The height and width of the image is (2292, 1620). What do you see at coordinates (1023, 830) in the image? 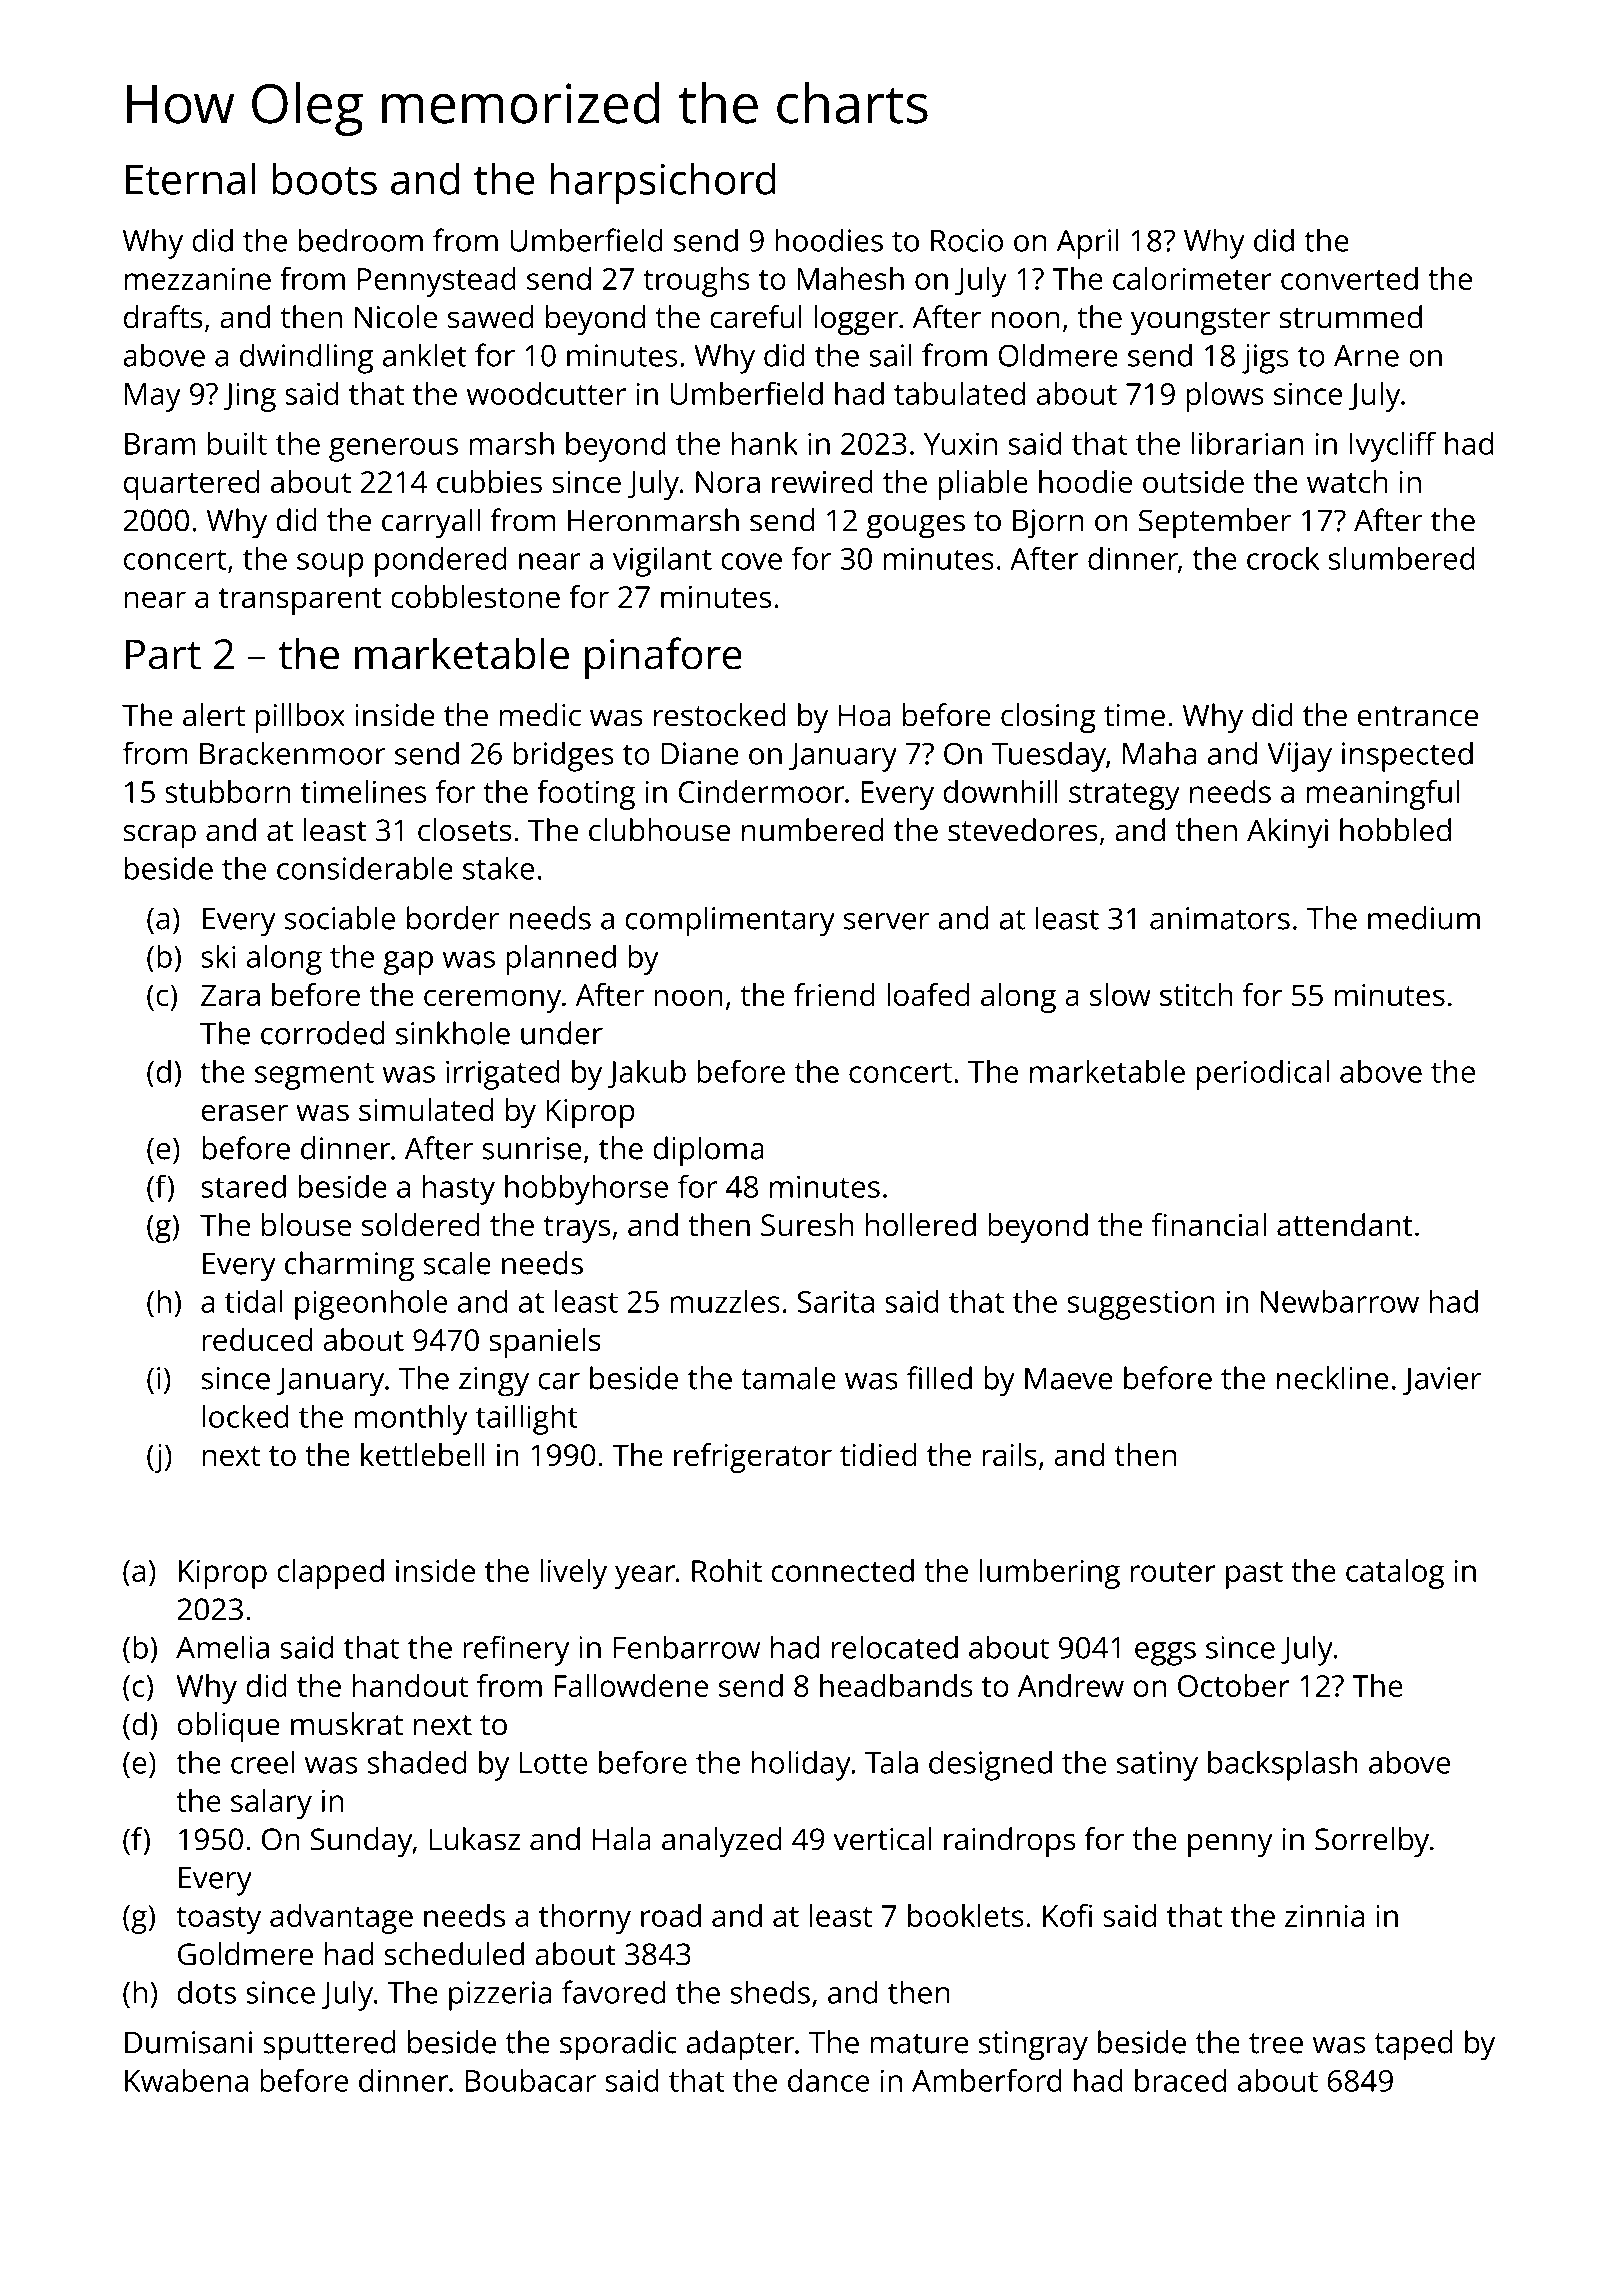
I see `stevedores` at bounding box center [1023, 830].
